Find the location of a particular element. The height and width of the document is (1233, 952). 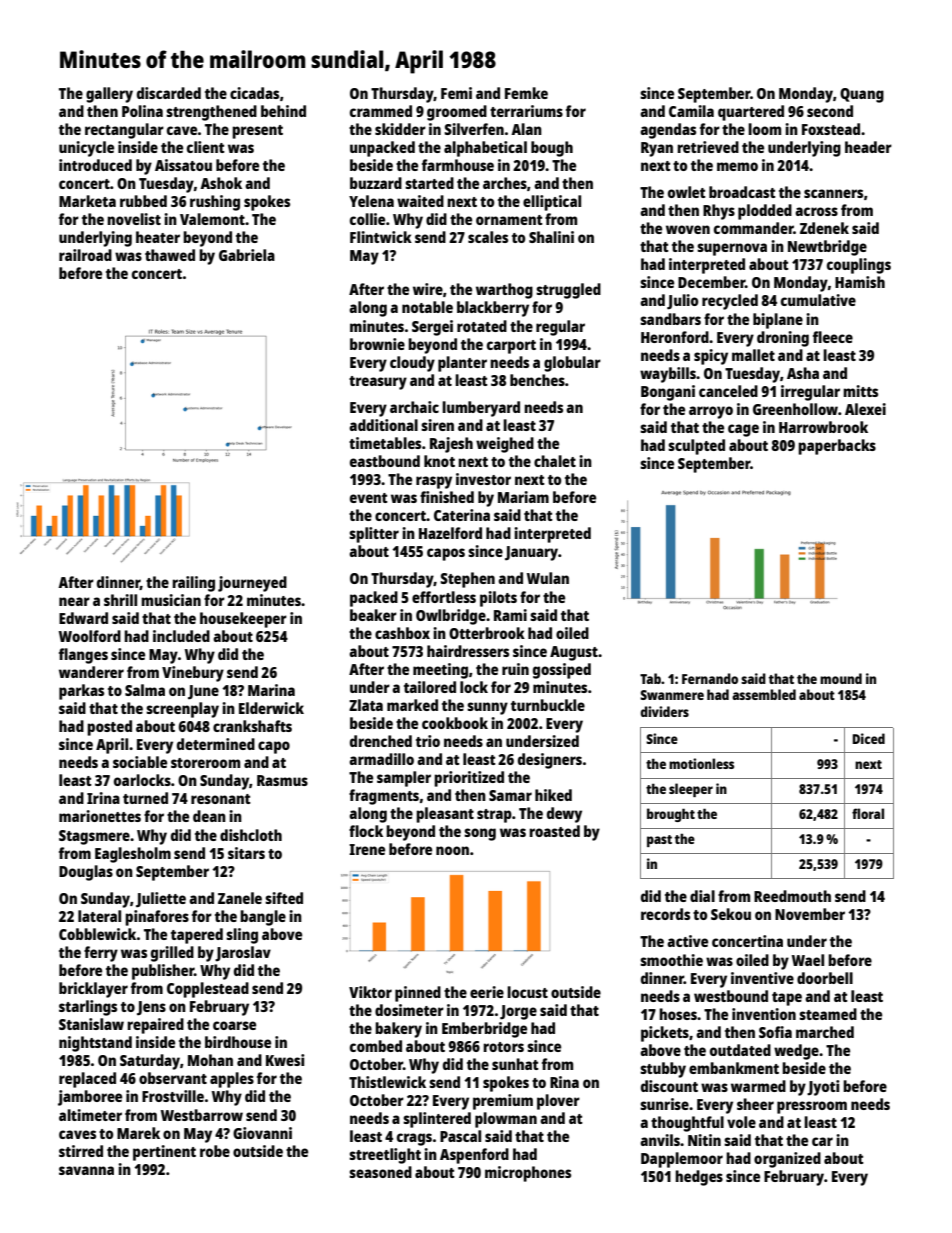

Quang is located at coordinates (862, 95).
